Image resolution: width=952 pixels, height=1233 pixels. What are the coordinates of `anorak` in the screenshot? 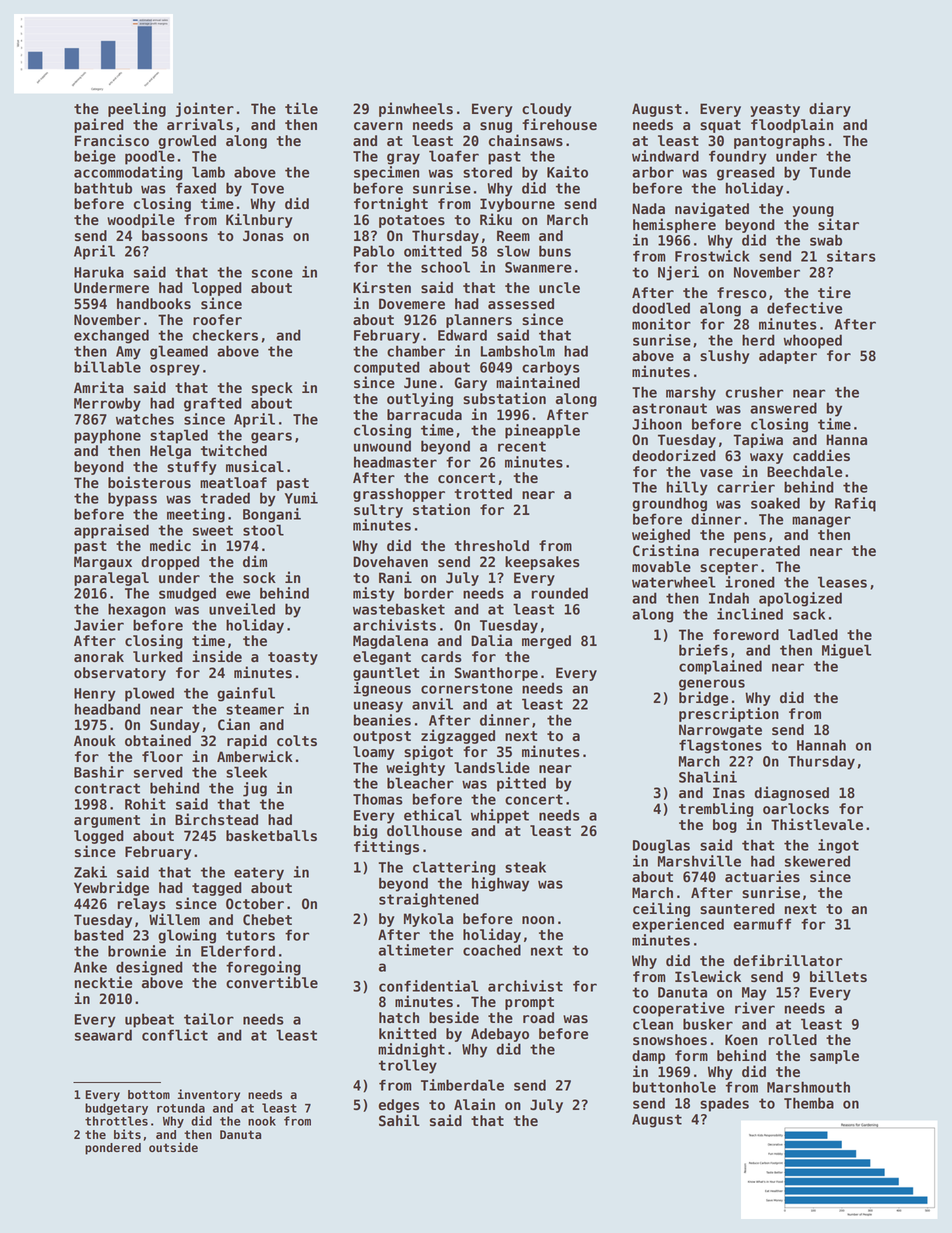 It's located at (99, 656).
